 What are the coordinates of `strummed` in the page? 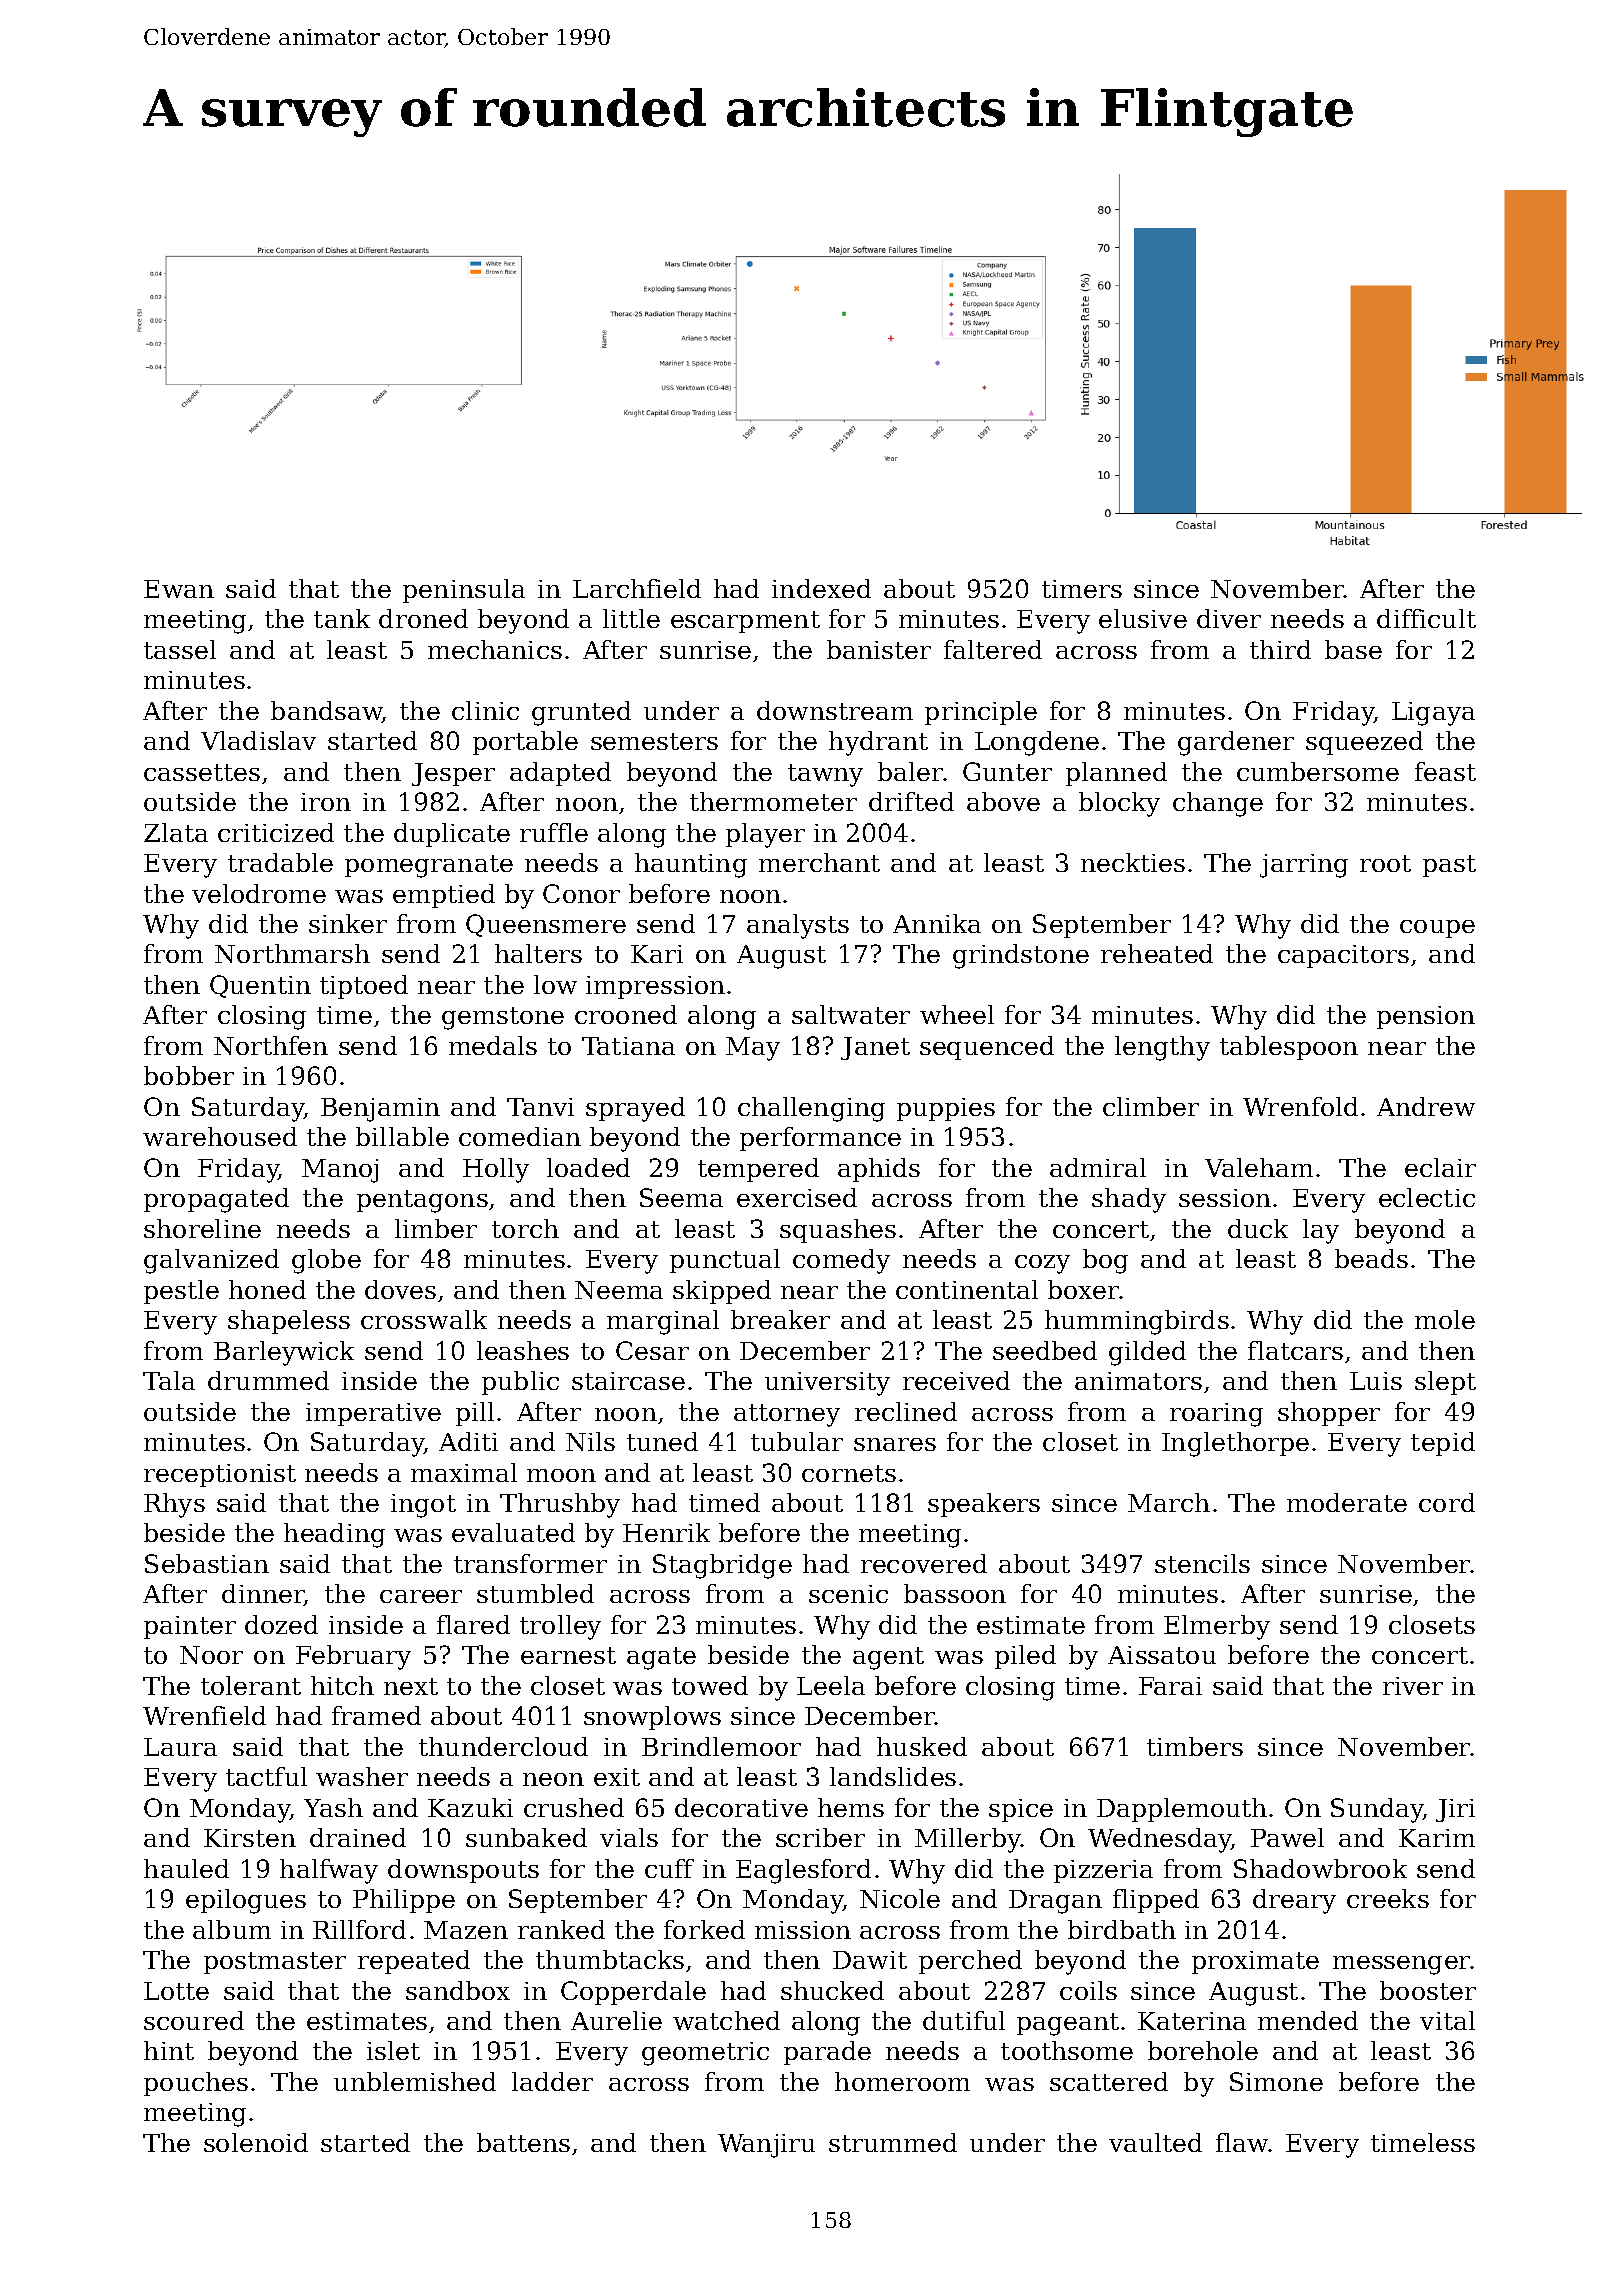 It's located at (893, 2142).
